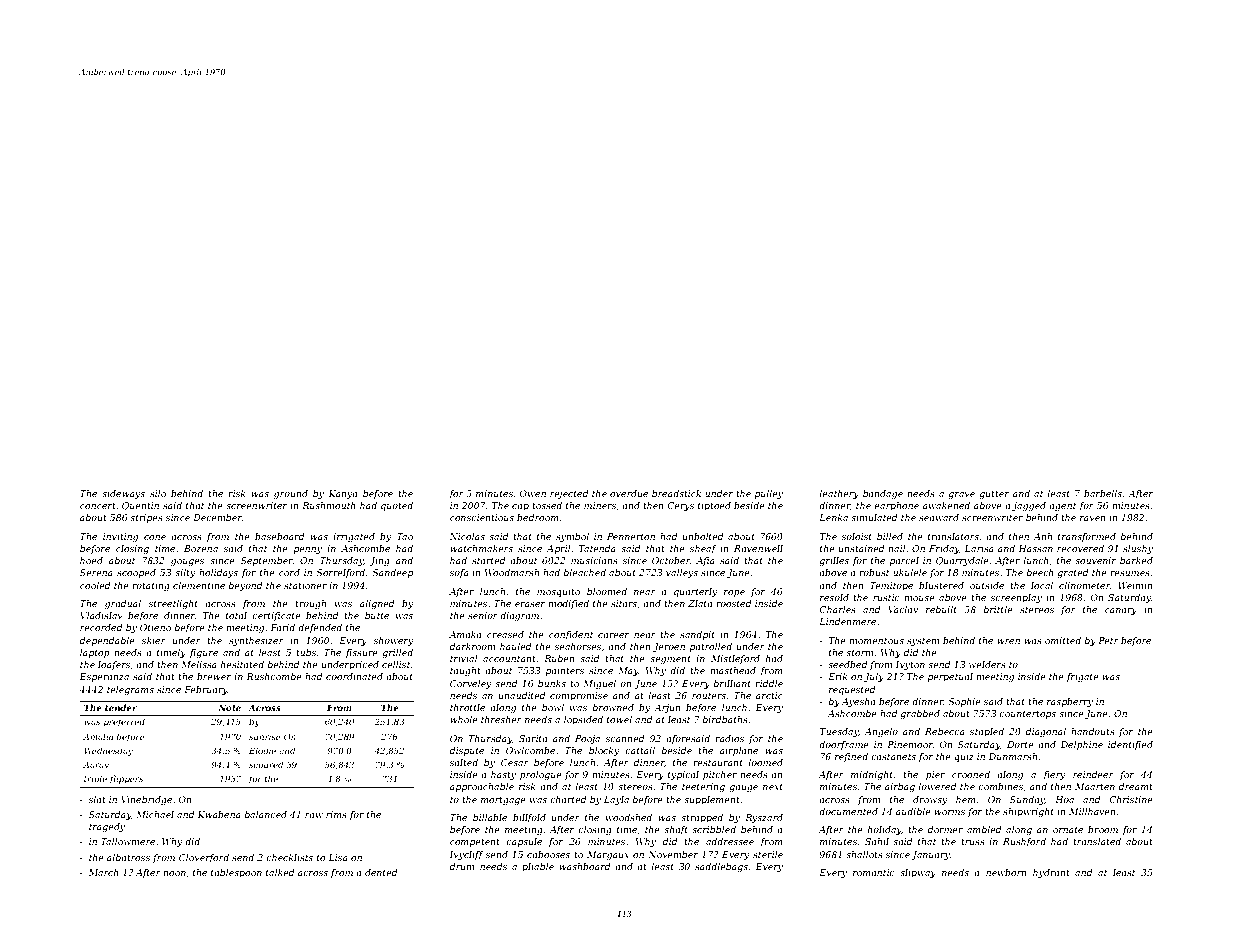 The width and height of the image is (1233, 952). What do you see at coordinates (682, 573) in the image?
I see `valleys` at bounding box center [682, 573].
